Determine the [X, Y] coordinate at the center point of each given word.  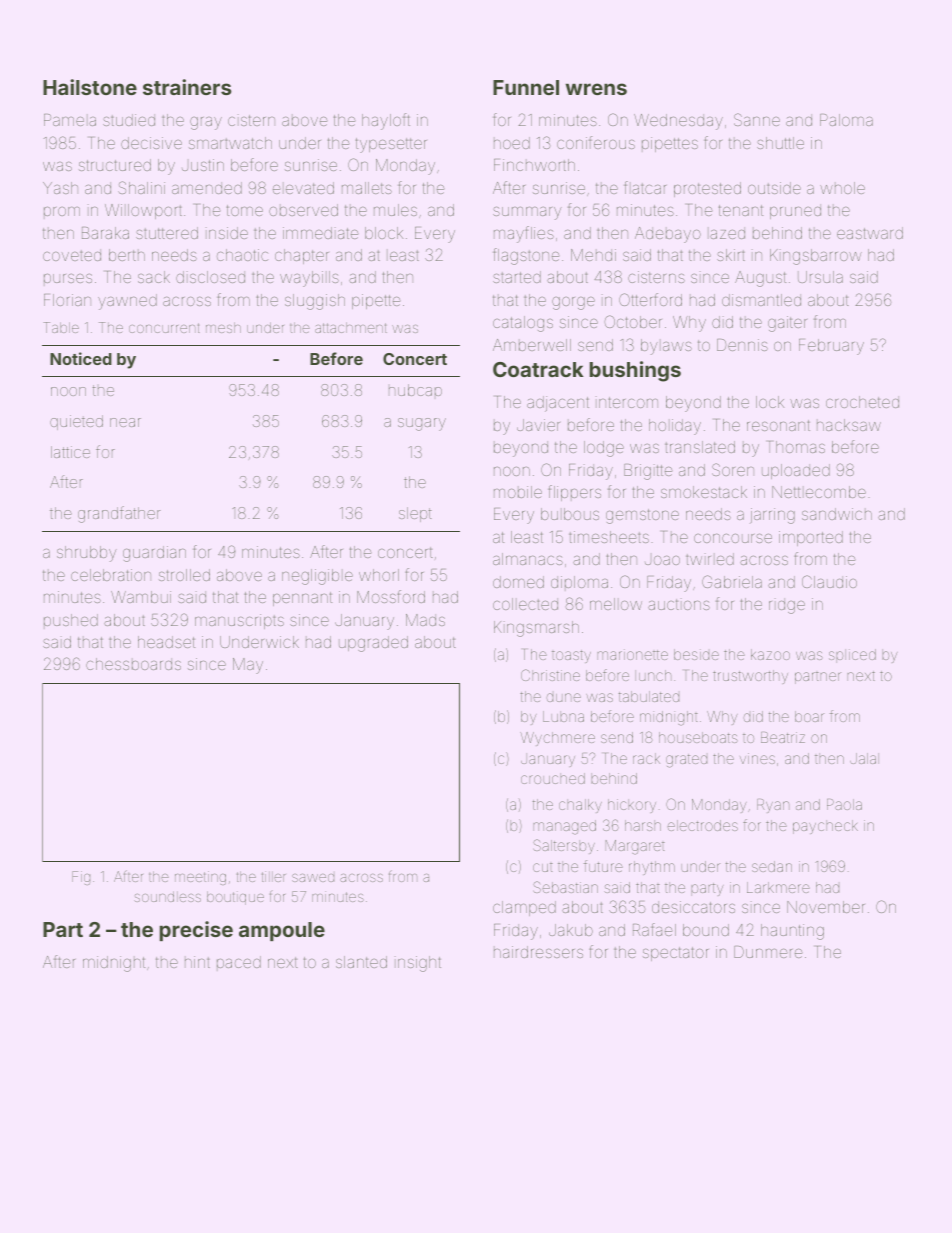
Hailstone [90, 87]
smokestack [704, 492]
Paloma [846, 120]
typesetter [391, 145]
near [125, 422]
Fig [81, 878]
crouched [553, 778]
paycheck [825, 827]
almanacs [528, 559]
